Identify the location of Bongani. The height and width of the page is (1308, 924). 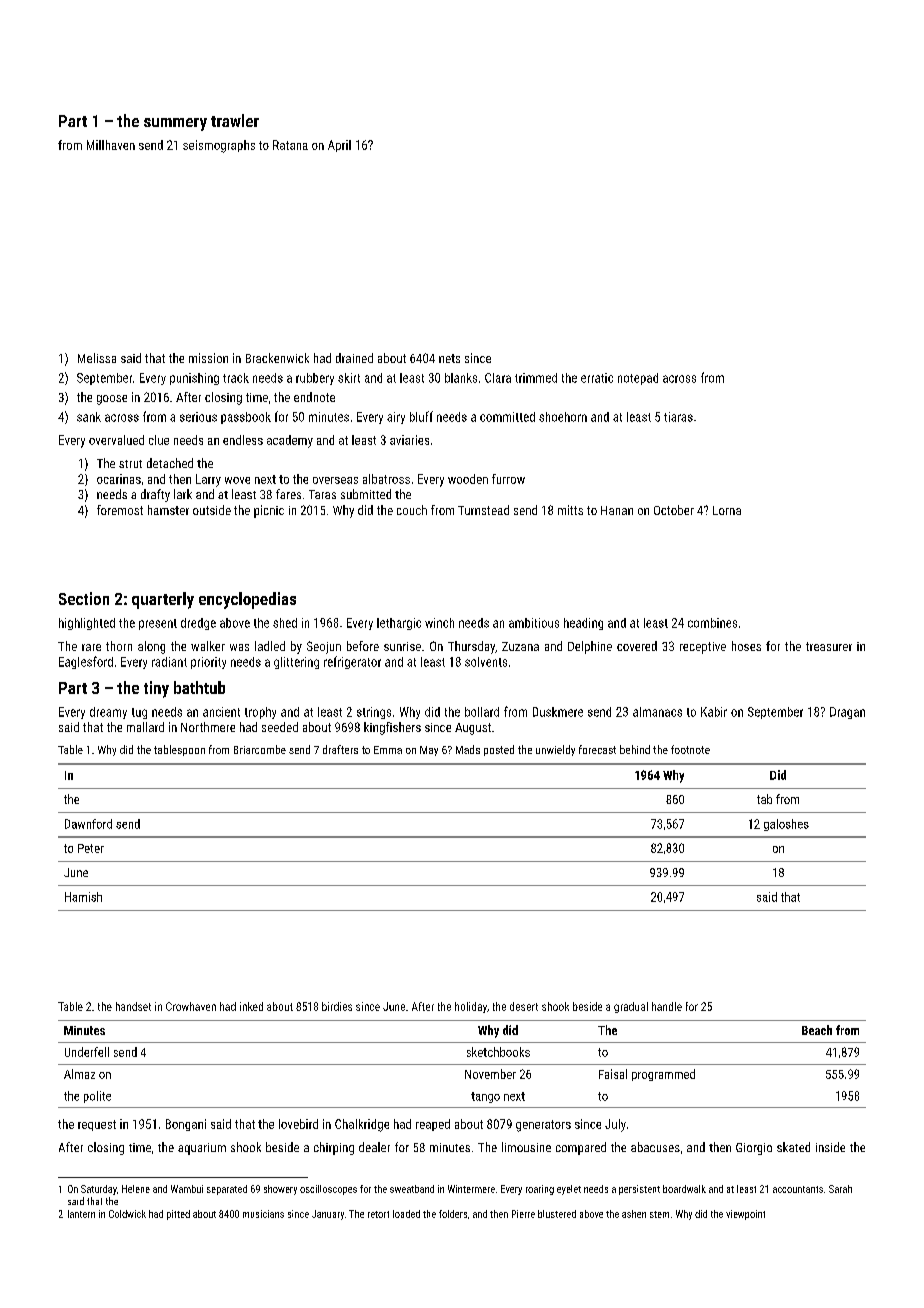
(186, 1125).
